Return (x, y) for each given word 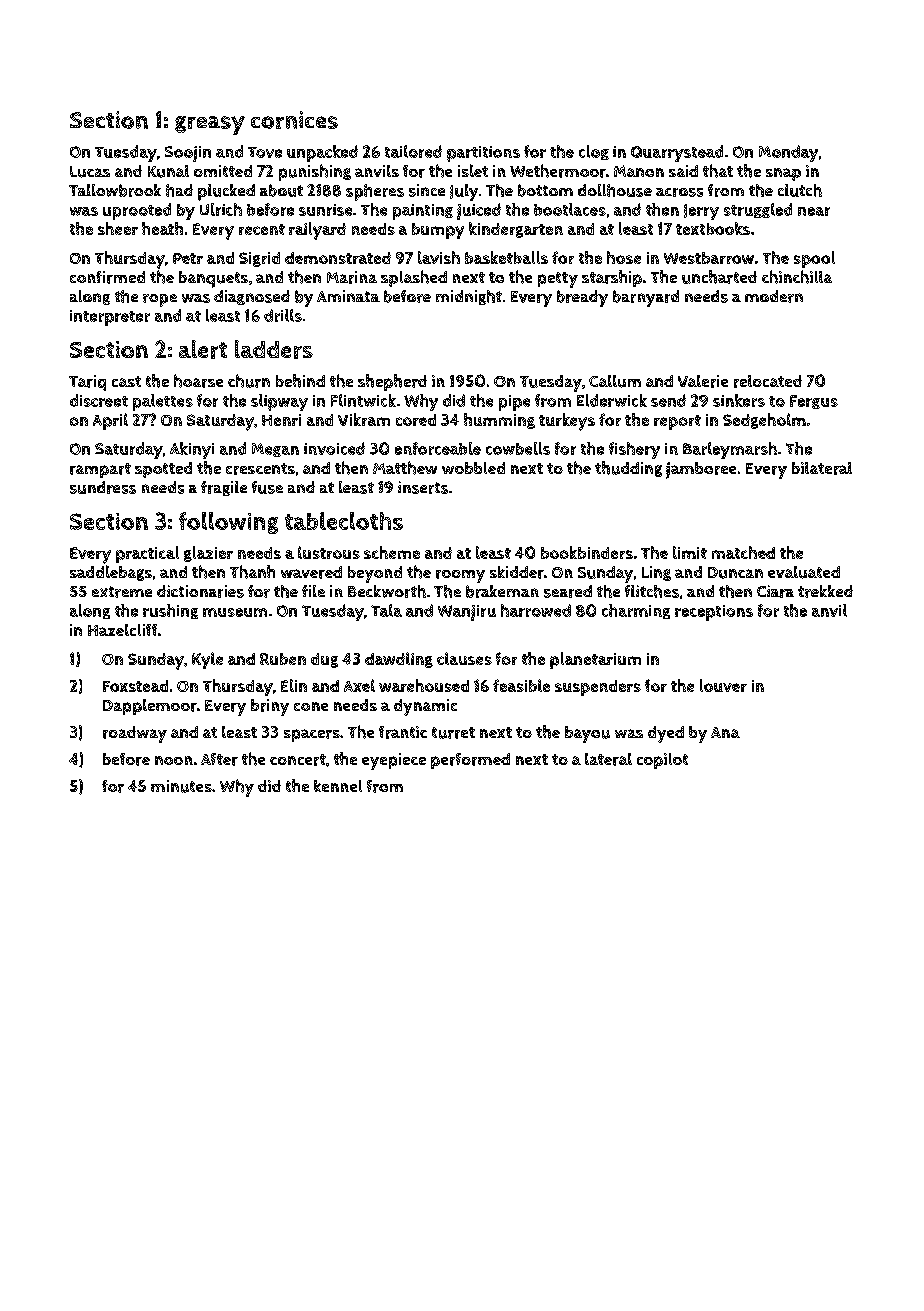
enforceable (438, 448)
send (668, 400)
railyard (317, 231)
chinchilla (797, 277)
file (313, 591)
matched (743, 552)
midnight (469, 297)
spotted (163, 470)
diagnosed (252, 297)
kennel (338, 786)
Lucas (90, 172)
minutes (181, 786)
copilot (662, 761)
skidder (517, 572)
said (683, 171)
